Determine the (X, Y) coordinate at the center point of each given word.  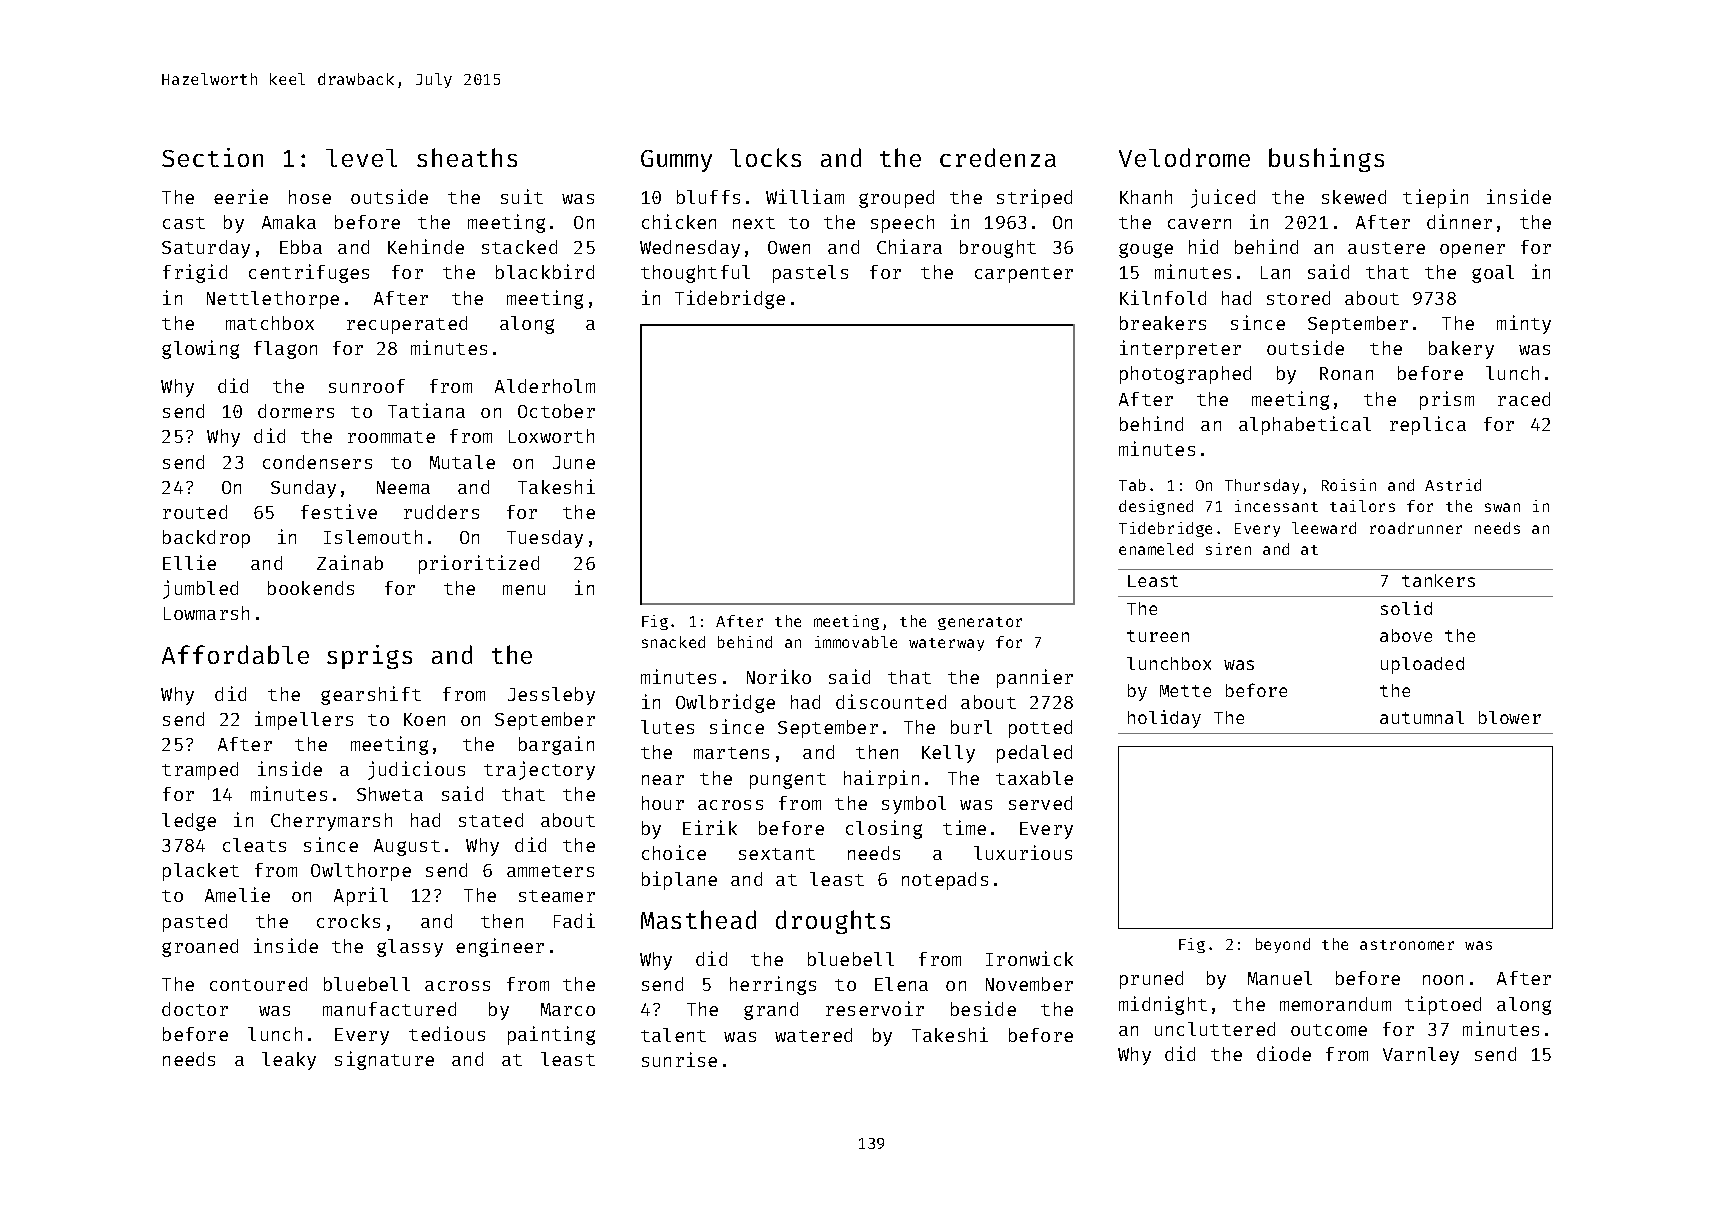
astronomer (1407, 945)
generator (980, 623)
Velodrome (1184, 157)
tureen (1158, 636)
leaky (289, 1061)
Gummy (676, 161)
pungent (788, 781)
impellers (304, 720)
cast (184, 223)
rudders (441, 512)
